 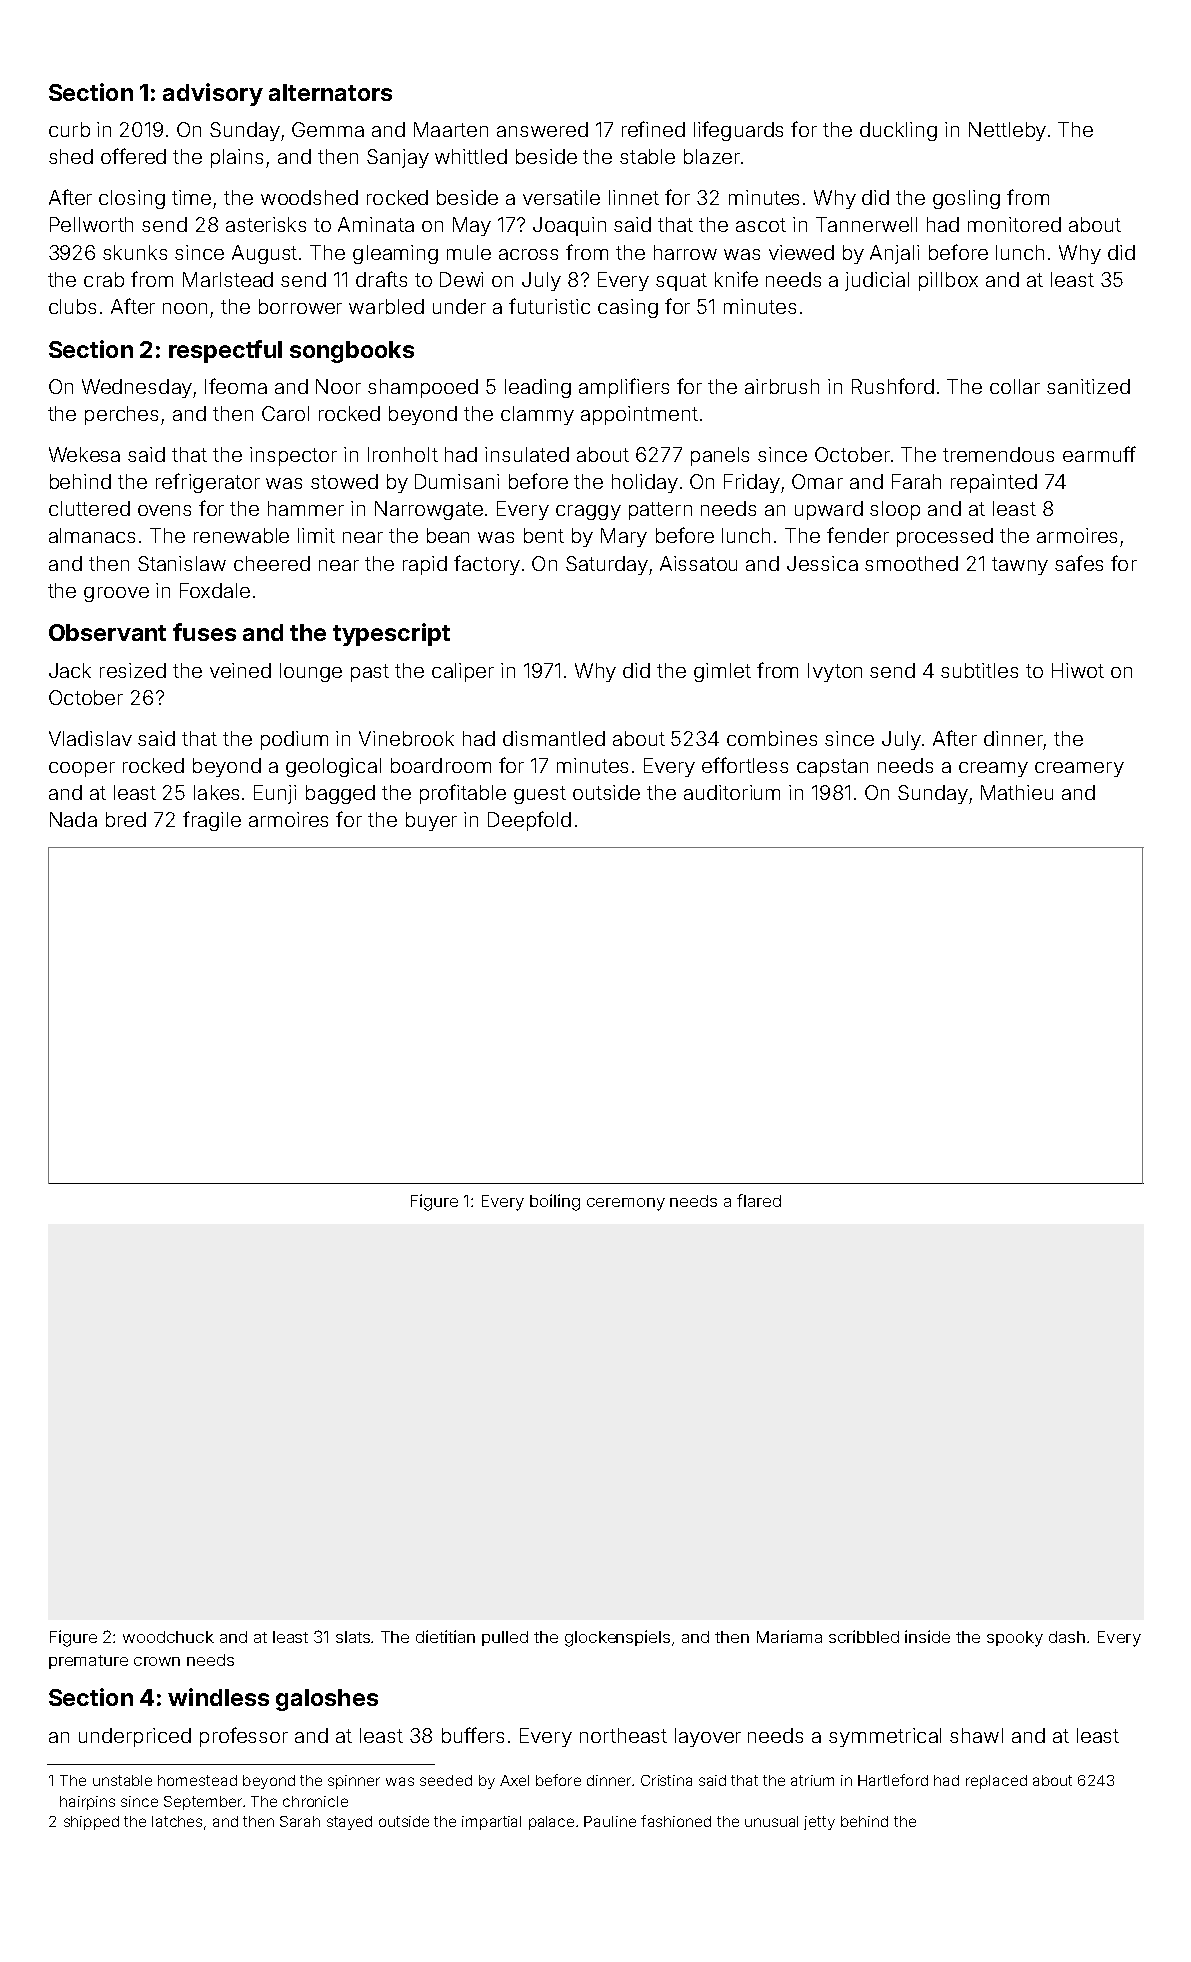 What do you see at coordinates (431, 821) in the screenshot?
I see `buyer` at bounding box center [431, 821].
